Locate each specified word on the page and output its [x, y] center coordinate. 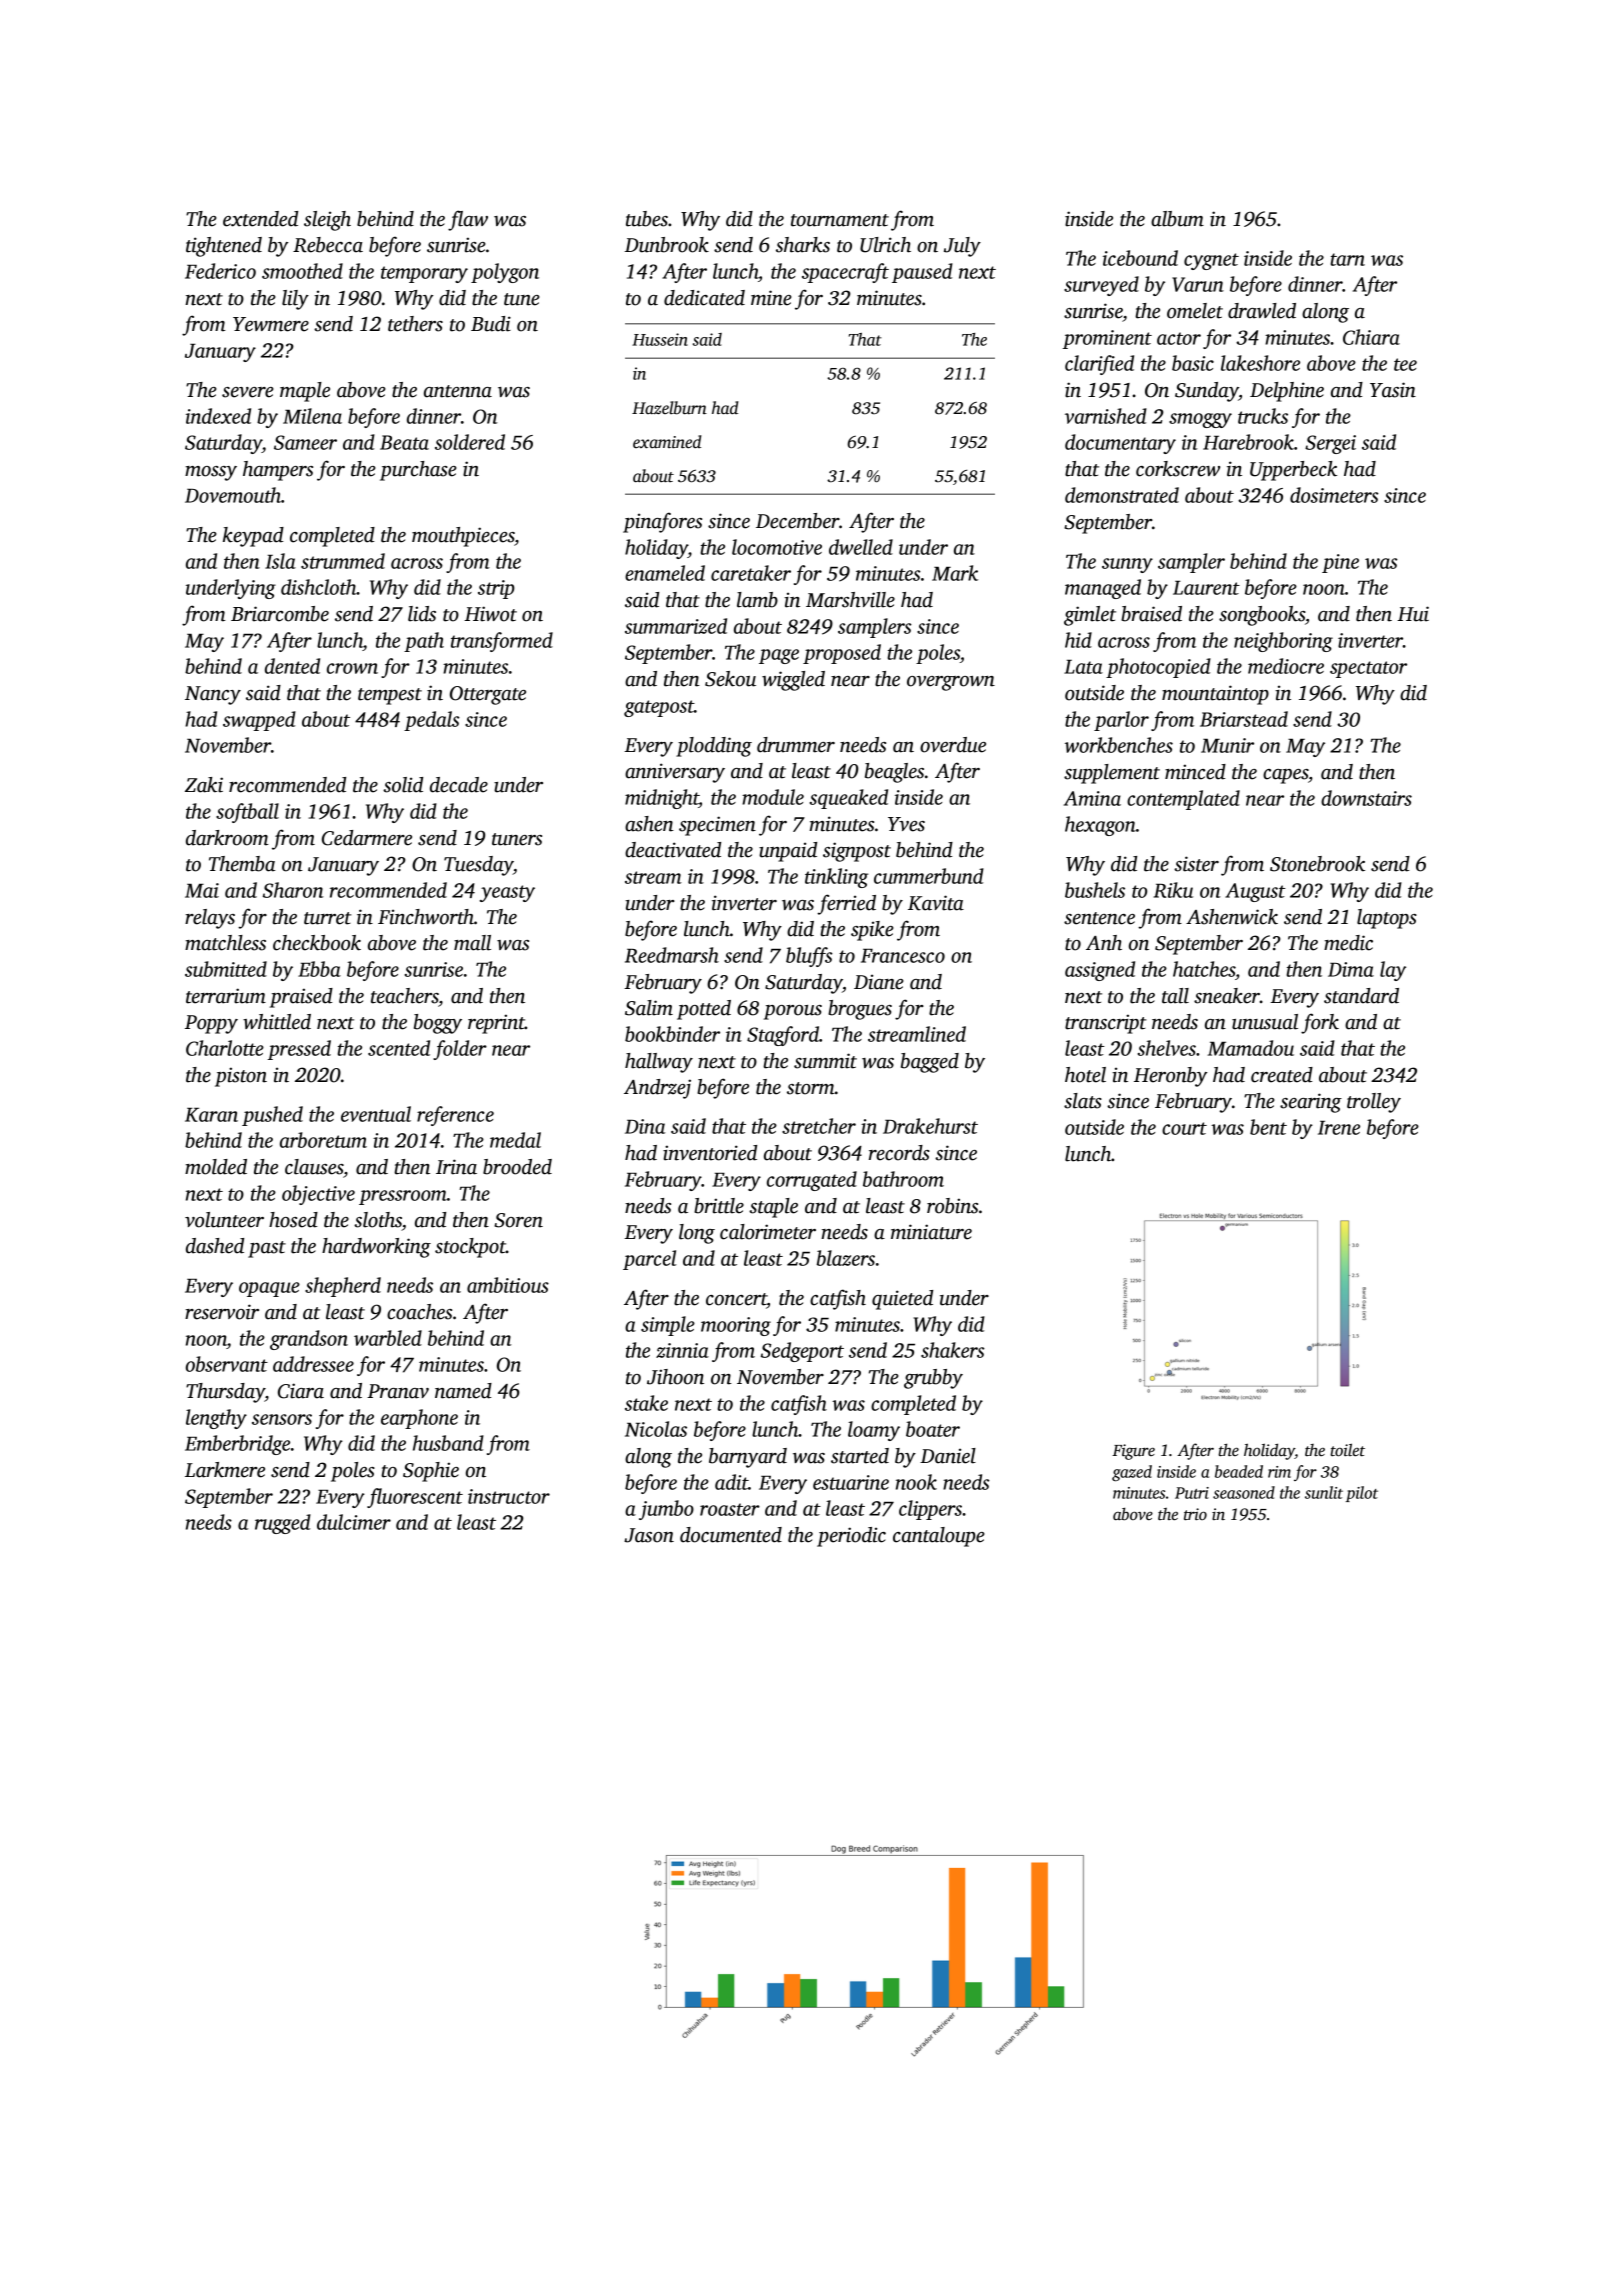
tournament [840, 220]
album [1177, 219]
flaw [468, 220]
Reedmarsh [672, 955]
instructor [509, 1496]
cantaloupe [939, 1537]
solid [403, 785]
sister [1196, 864]
